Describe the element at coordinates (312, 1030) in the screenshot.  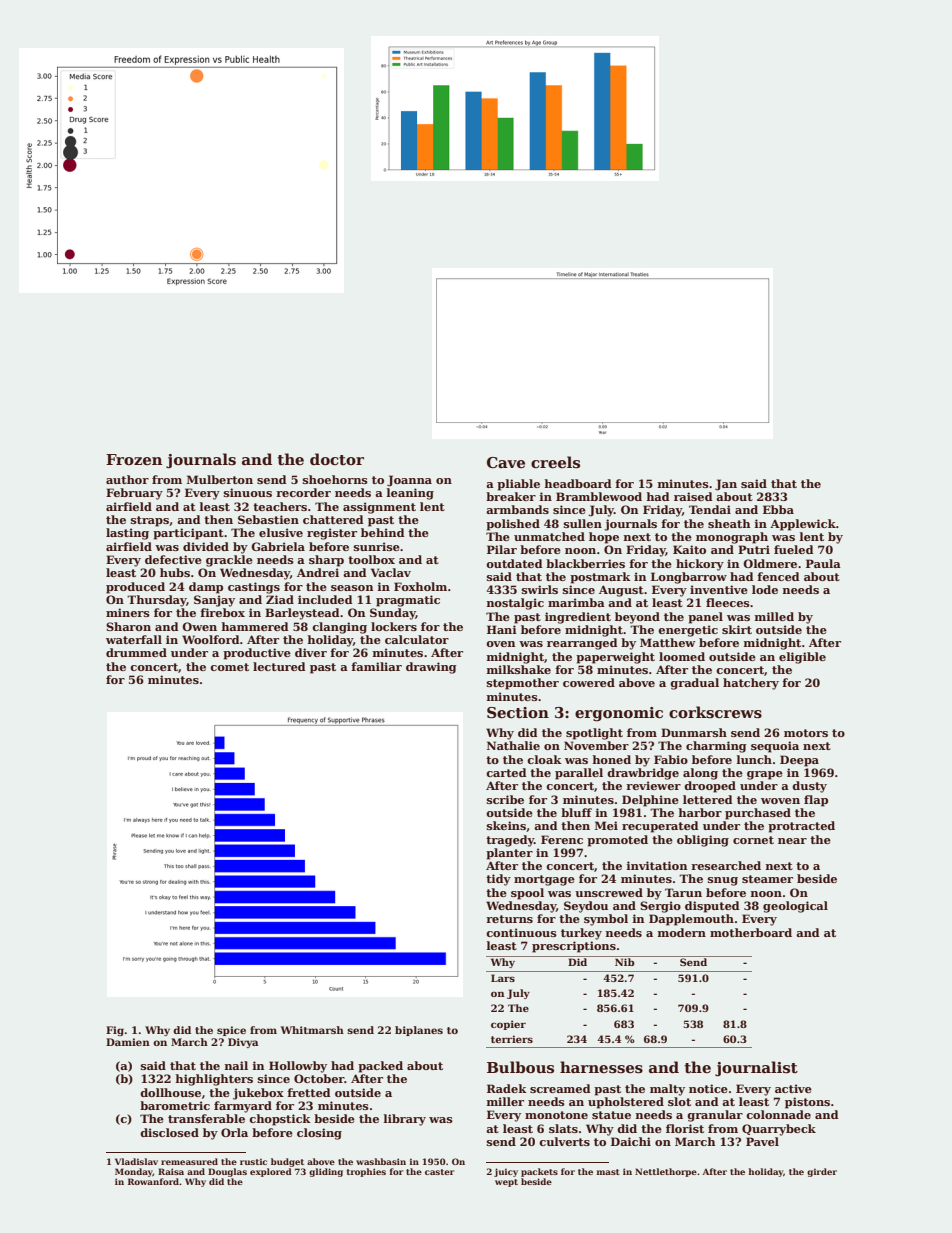
I see `Whitmarsh` at that location.
